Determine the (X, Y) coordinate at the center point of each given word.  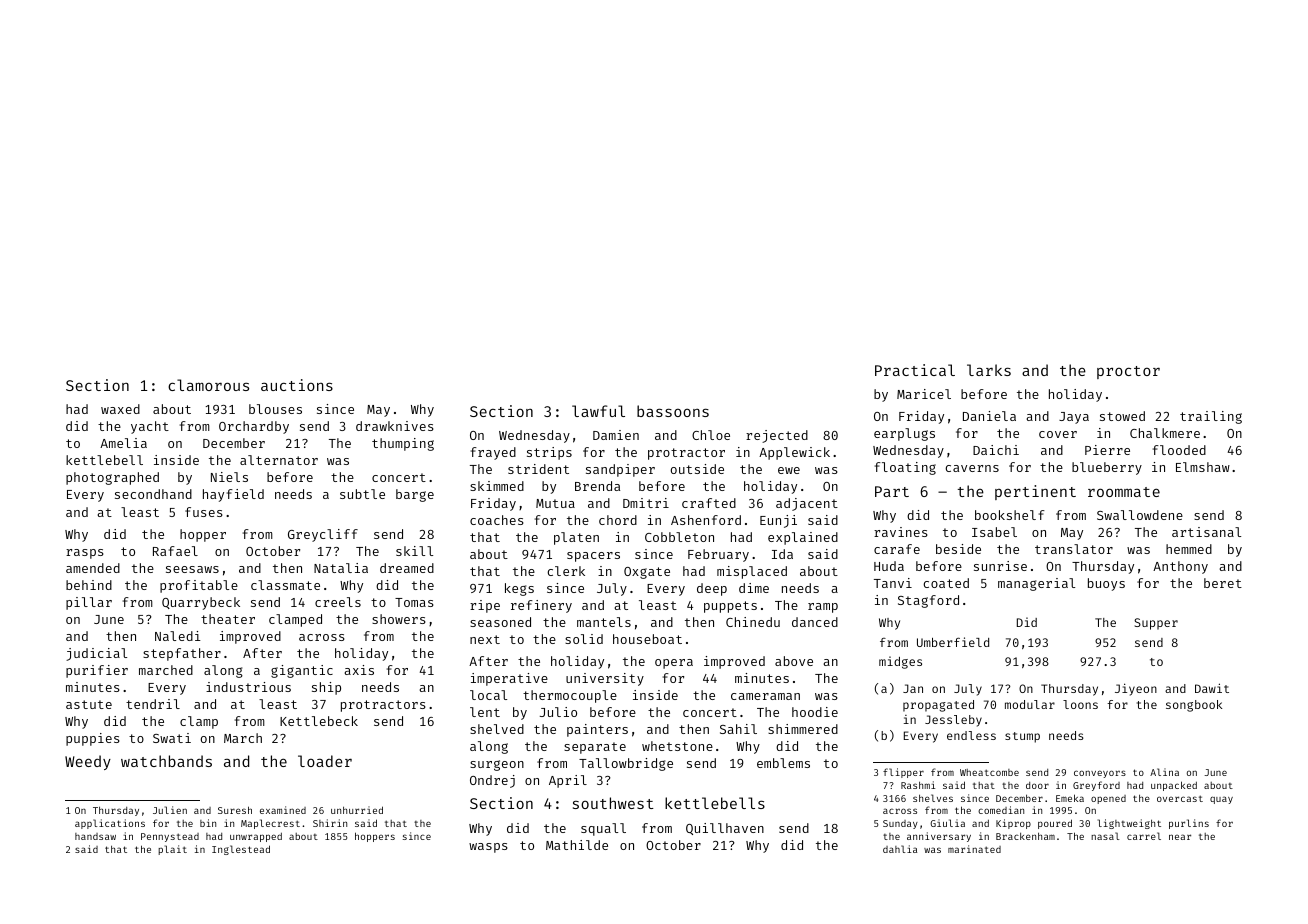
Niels (229, 477)
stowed (1122, 416)
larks (989, 370)
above (794, 661)
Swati (172, 738)
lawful (598, 411)
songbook (1194, 706)
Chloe (711, 435)
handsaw (95, 836)
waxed (120, 409)
